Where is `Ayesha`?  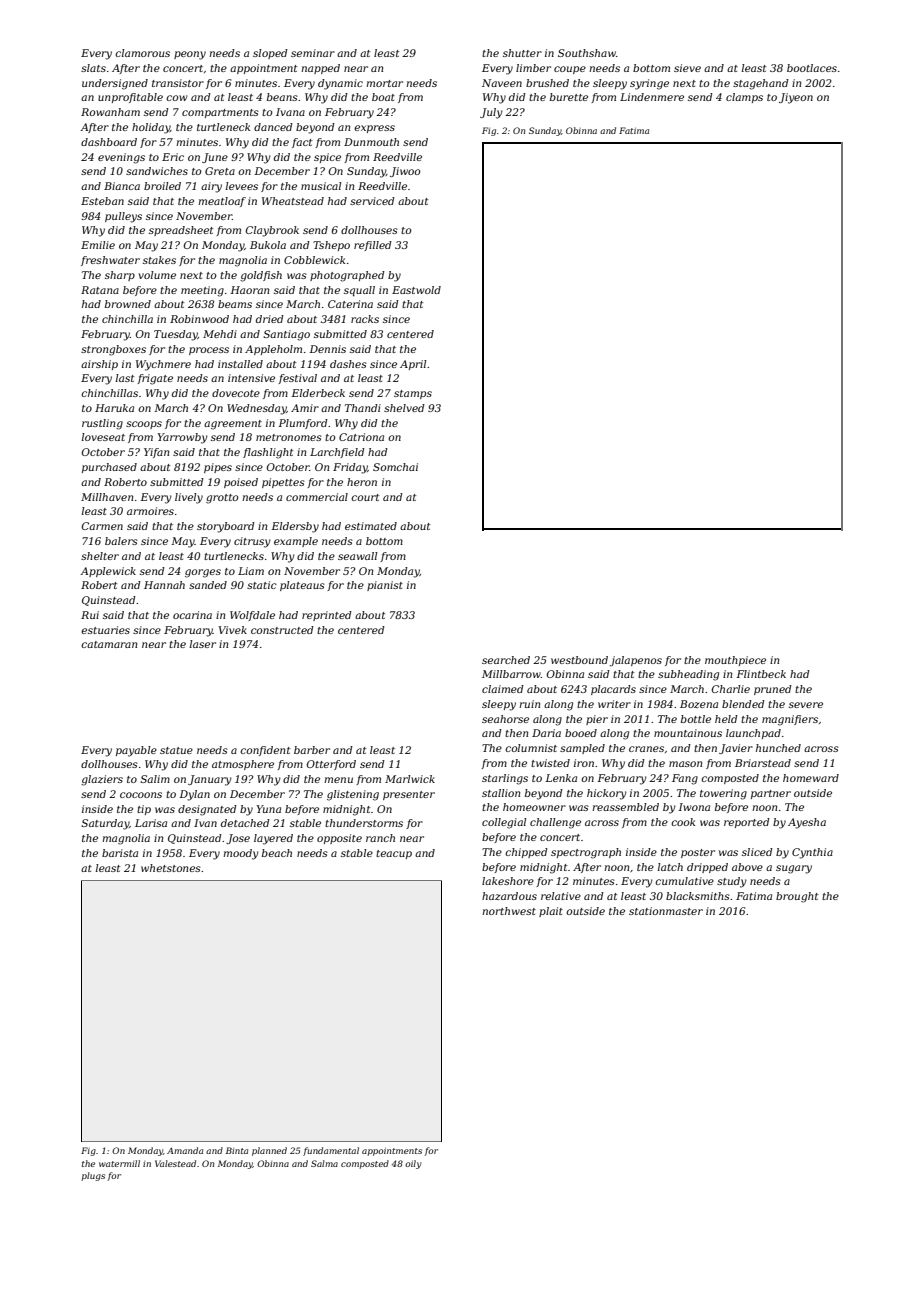 Ayesha is located at coordinates (807, 823).
